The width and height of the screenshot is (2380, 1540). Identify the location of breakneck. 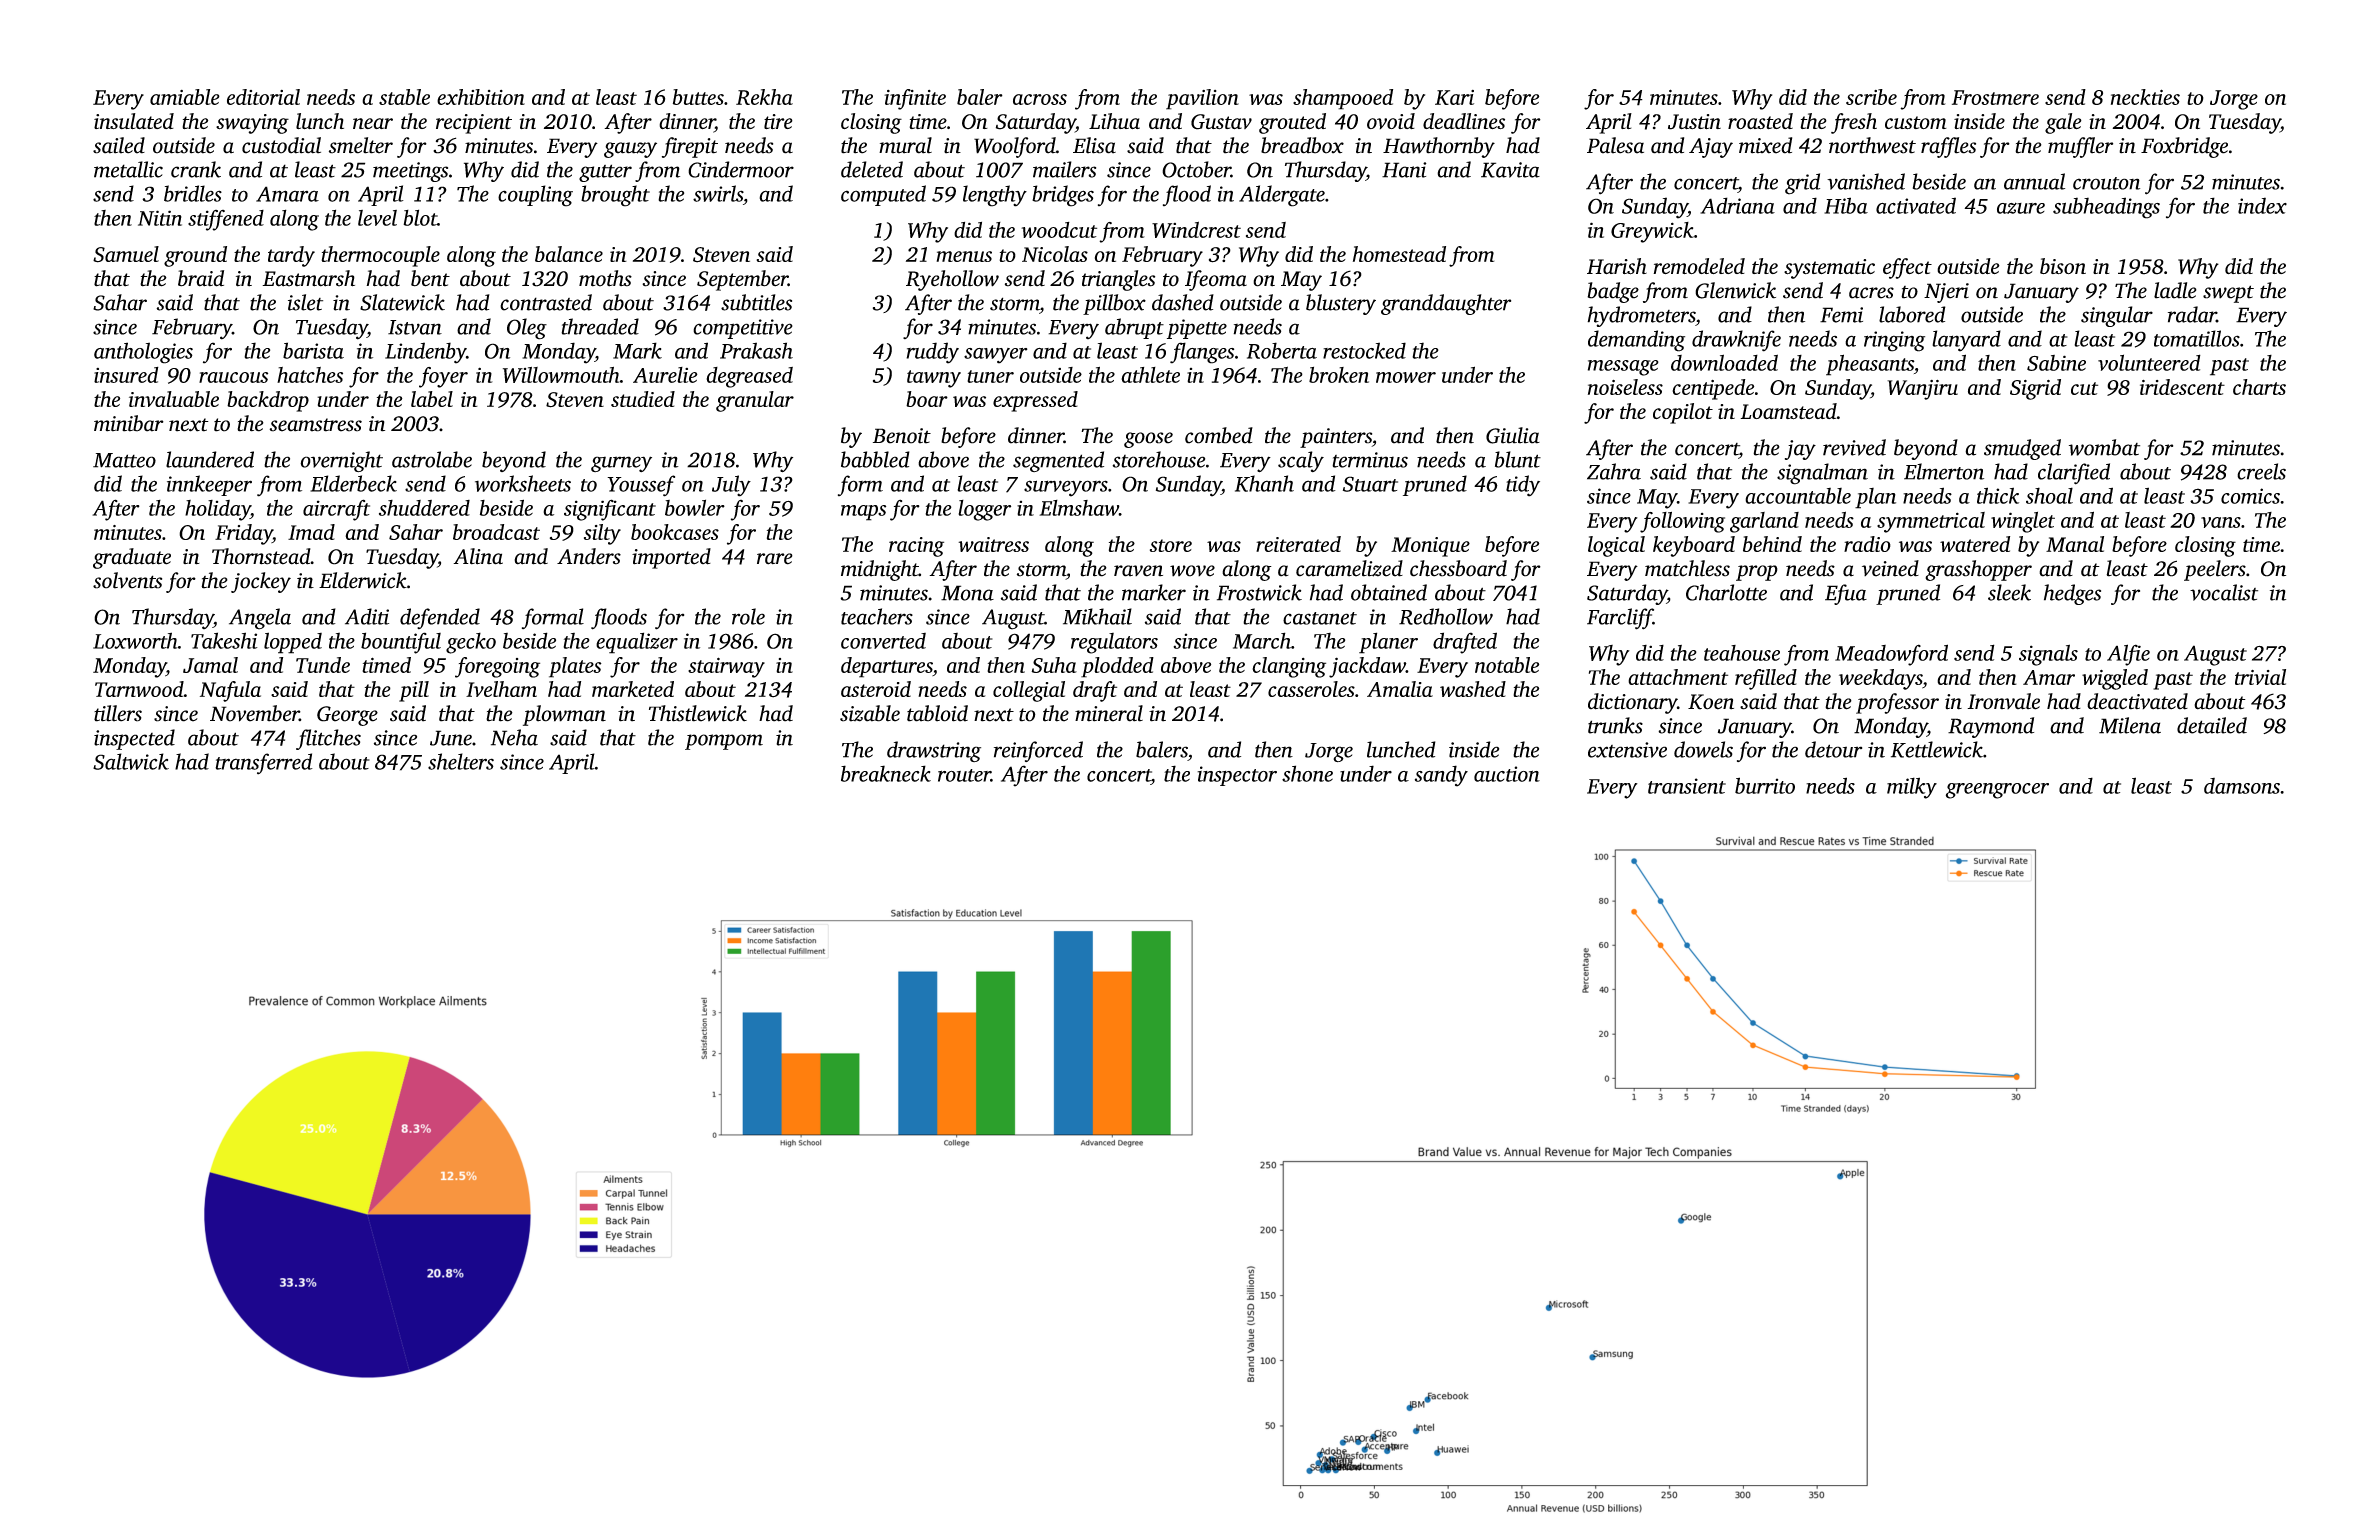
(886, 773).
